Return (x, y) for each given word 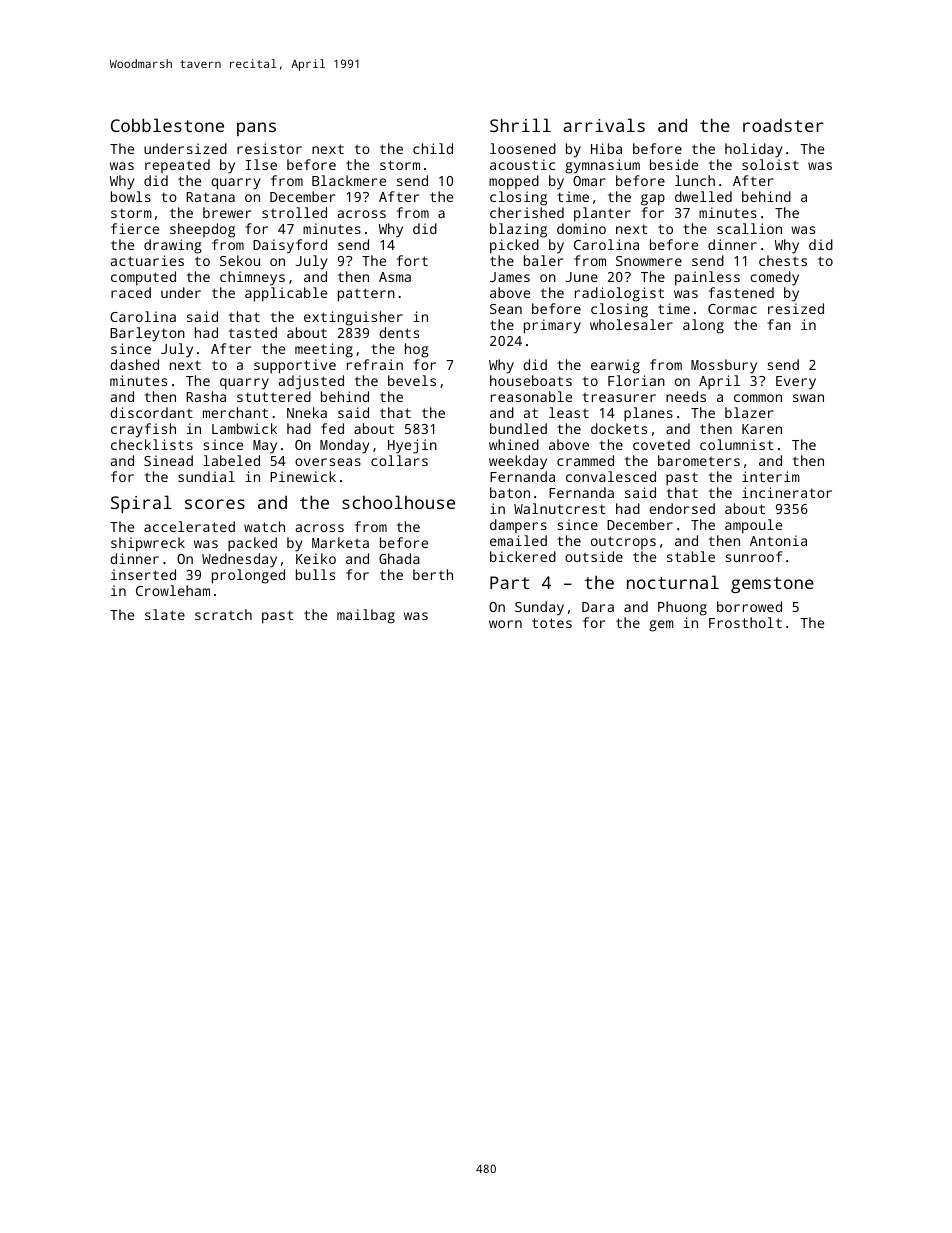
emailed (518, 540)
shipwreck (148, 544)
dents (399, 332)
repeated (177, 166)
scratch (223, 614)
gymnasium (602, 166)
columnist (736, 444)
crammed (585, 460)
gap (653, 200)
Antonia (778, 540)
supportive (295, 366)
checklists (152, 444)
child (433, 148)
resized (796, 308)
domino (581, 228)
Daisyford (290, 246)
